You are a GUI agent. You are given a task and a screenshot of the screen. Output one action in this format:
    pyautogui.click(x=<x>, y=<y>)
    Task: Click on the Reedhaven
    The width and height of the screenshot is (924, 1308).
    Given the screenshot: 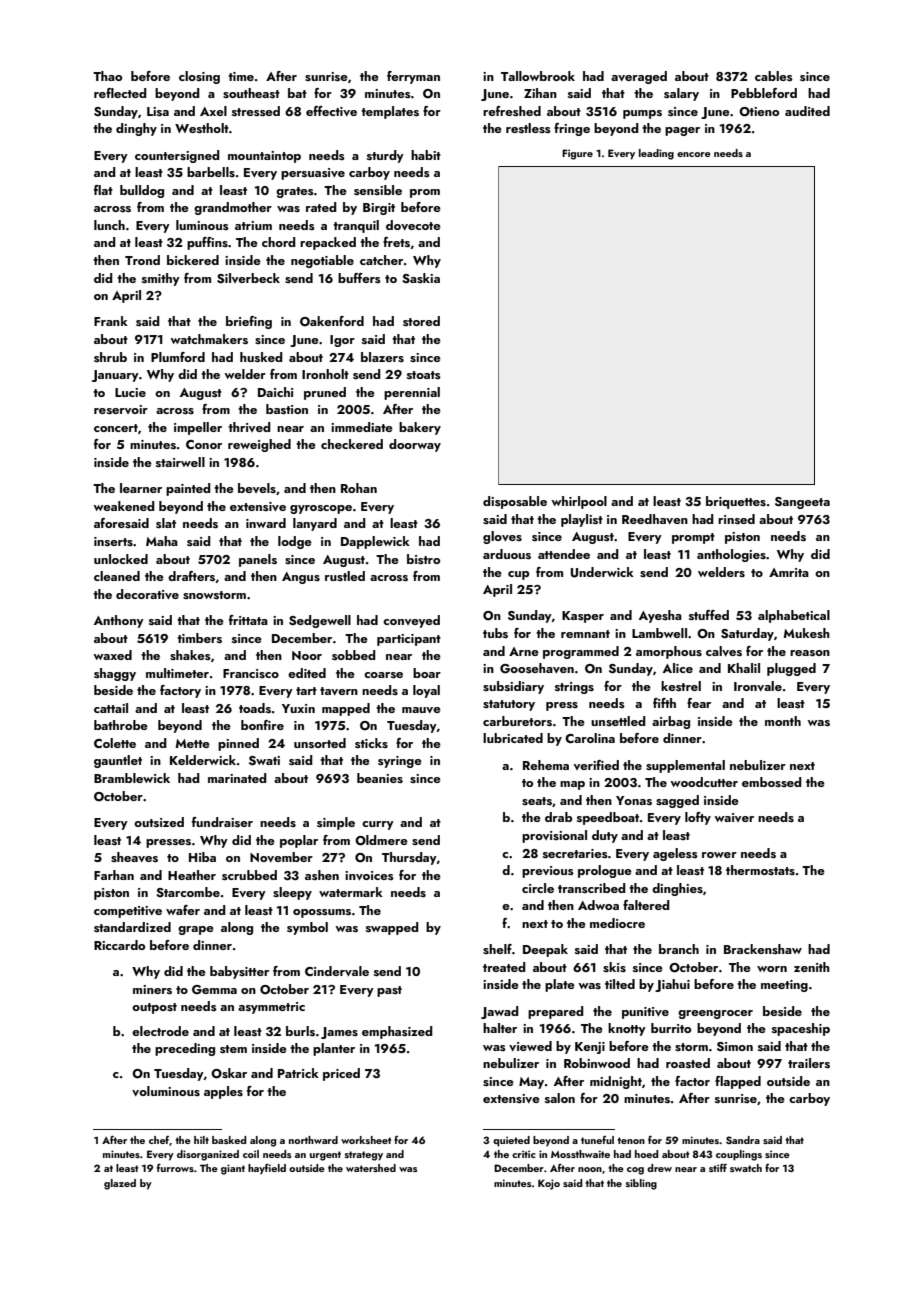 What is the action you would take?
    pyautogui.click(x=655, y=519)
